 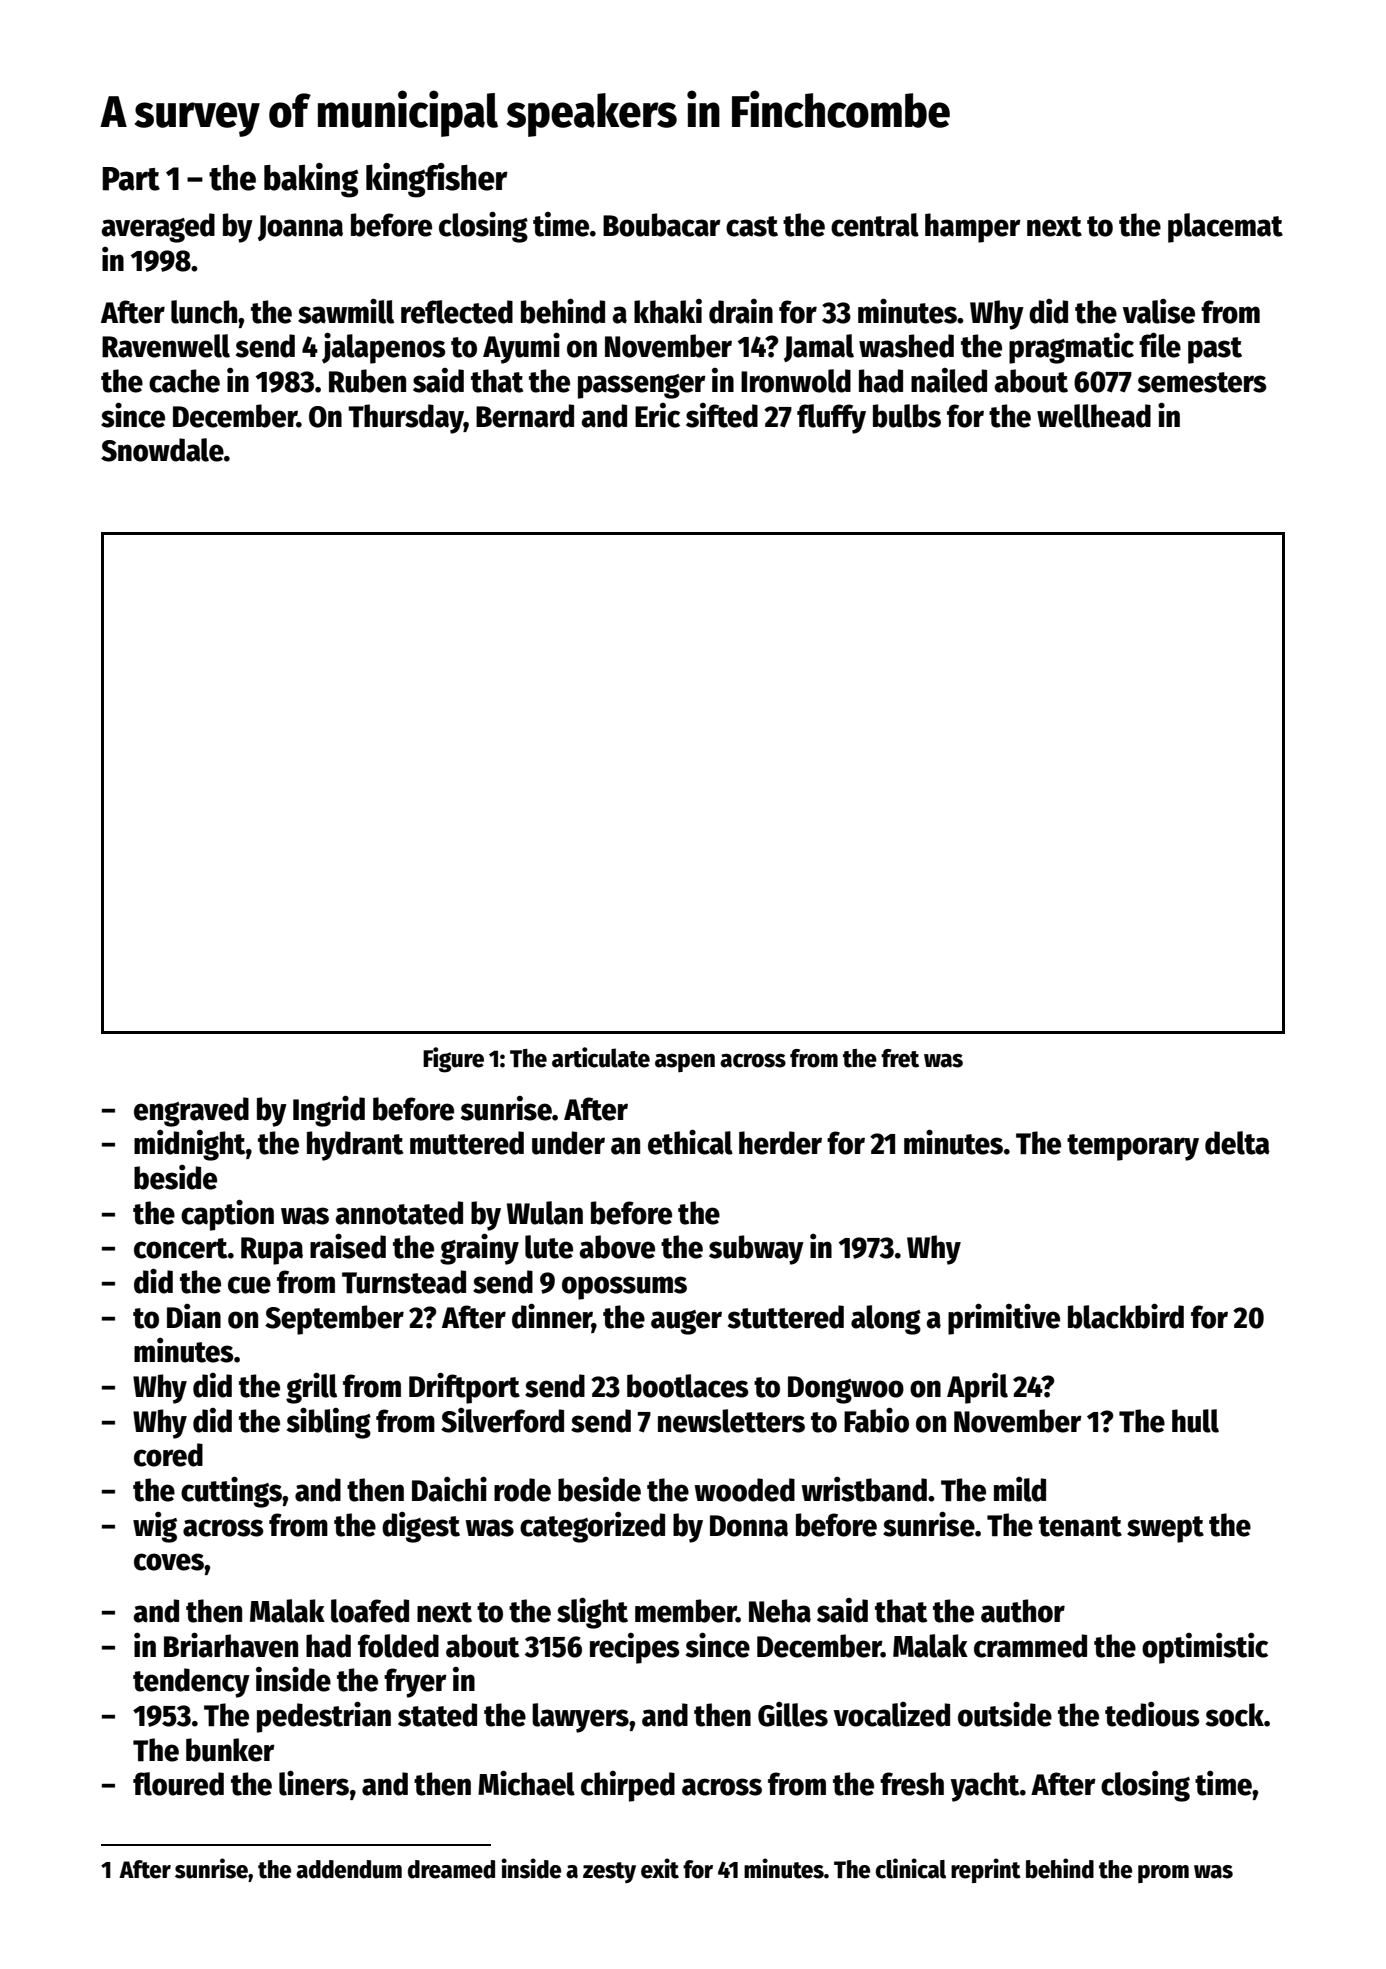 What do you see at coordinates (906, 346) in the page?
I see `washed` at bounding box center [906, 346].
